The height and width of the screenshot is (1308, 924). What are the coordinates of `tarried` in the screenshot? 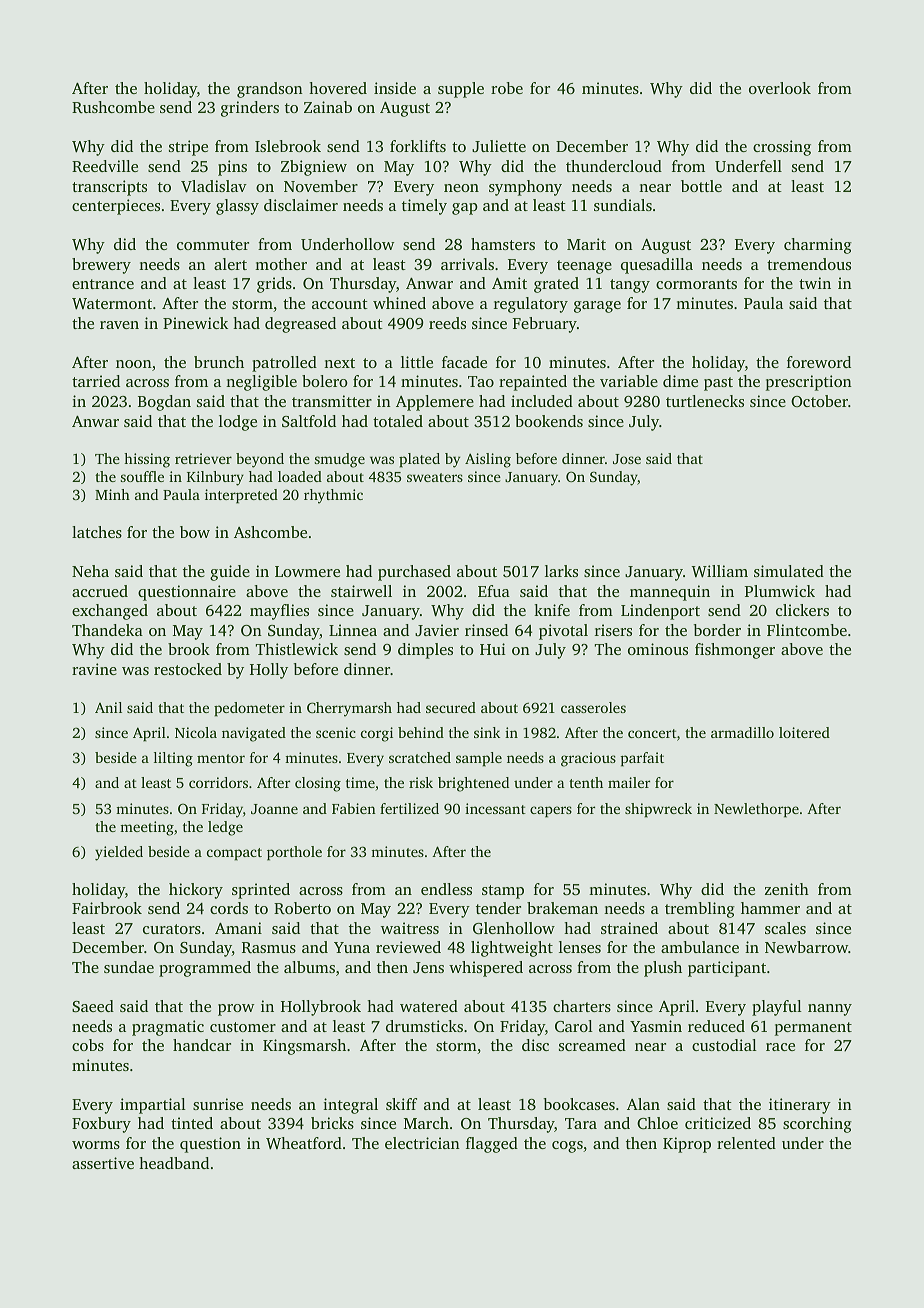 It's located at (96, 381).
